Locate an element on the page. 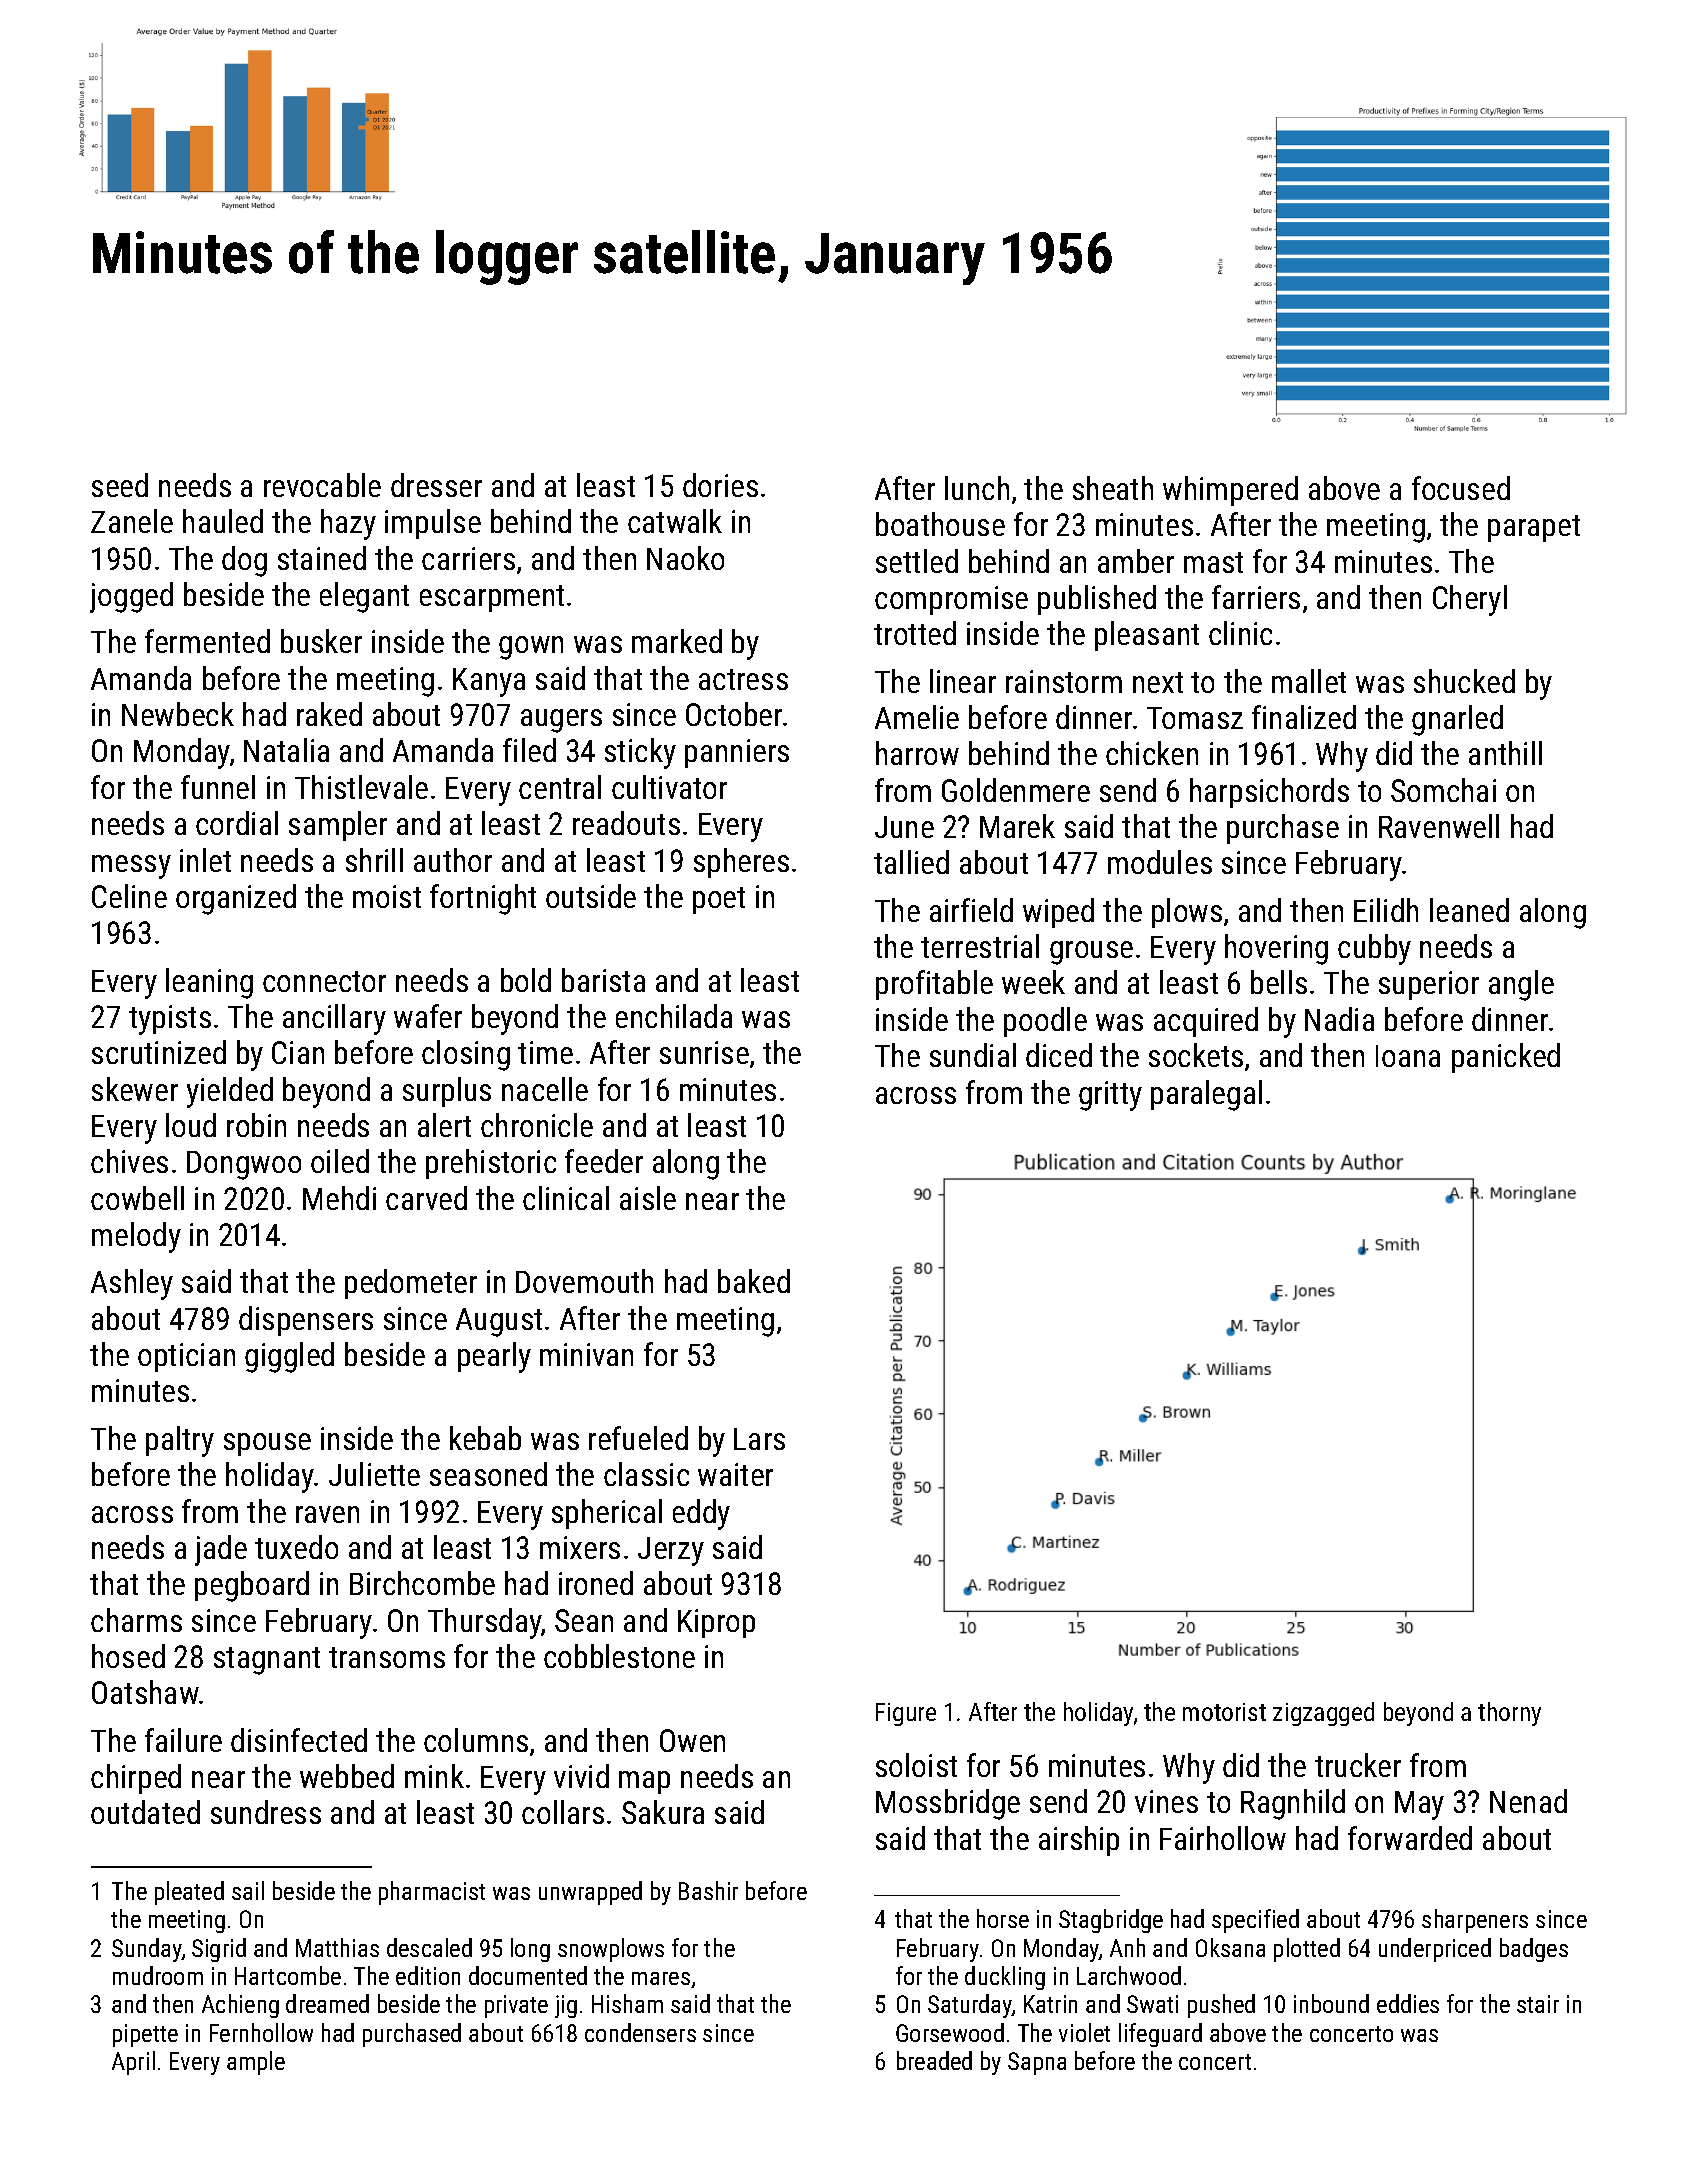 This page has width=1683, height=2178. sunrise is located at coordinates (704, 1052).
